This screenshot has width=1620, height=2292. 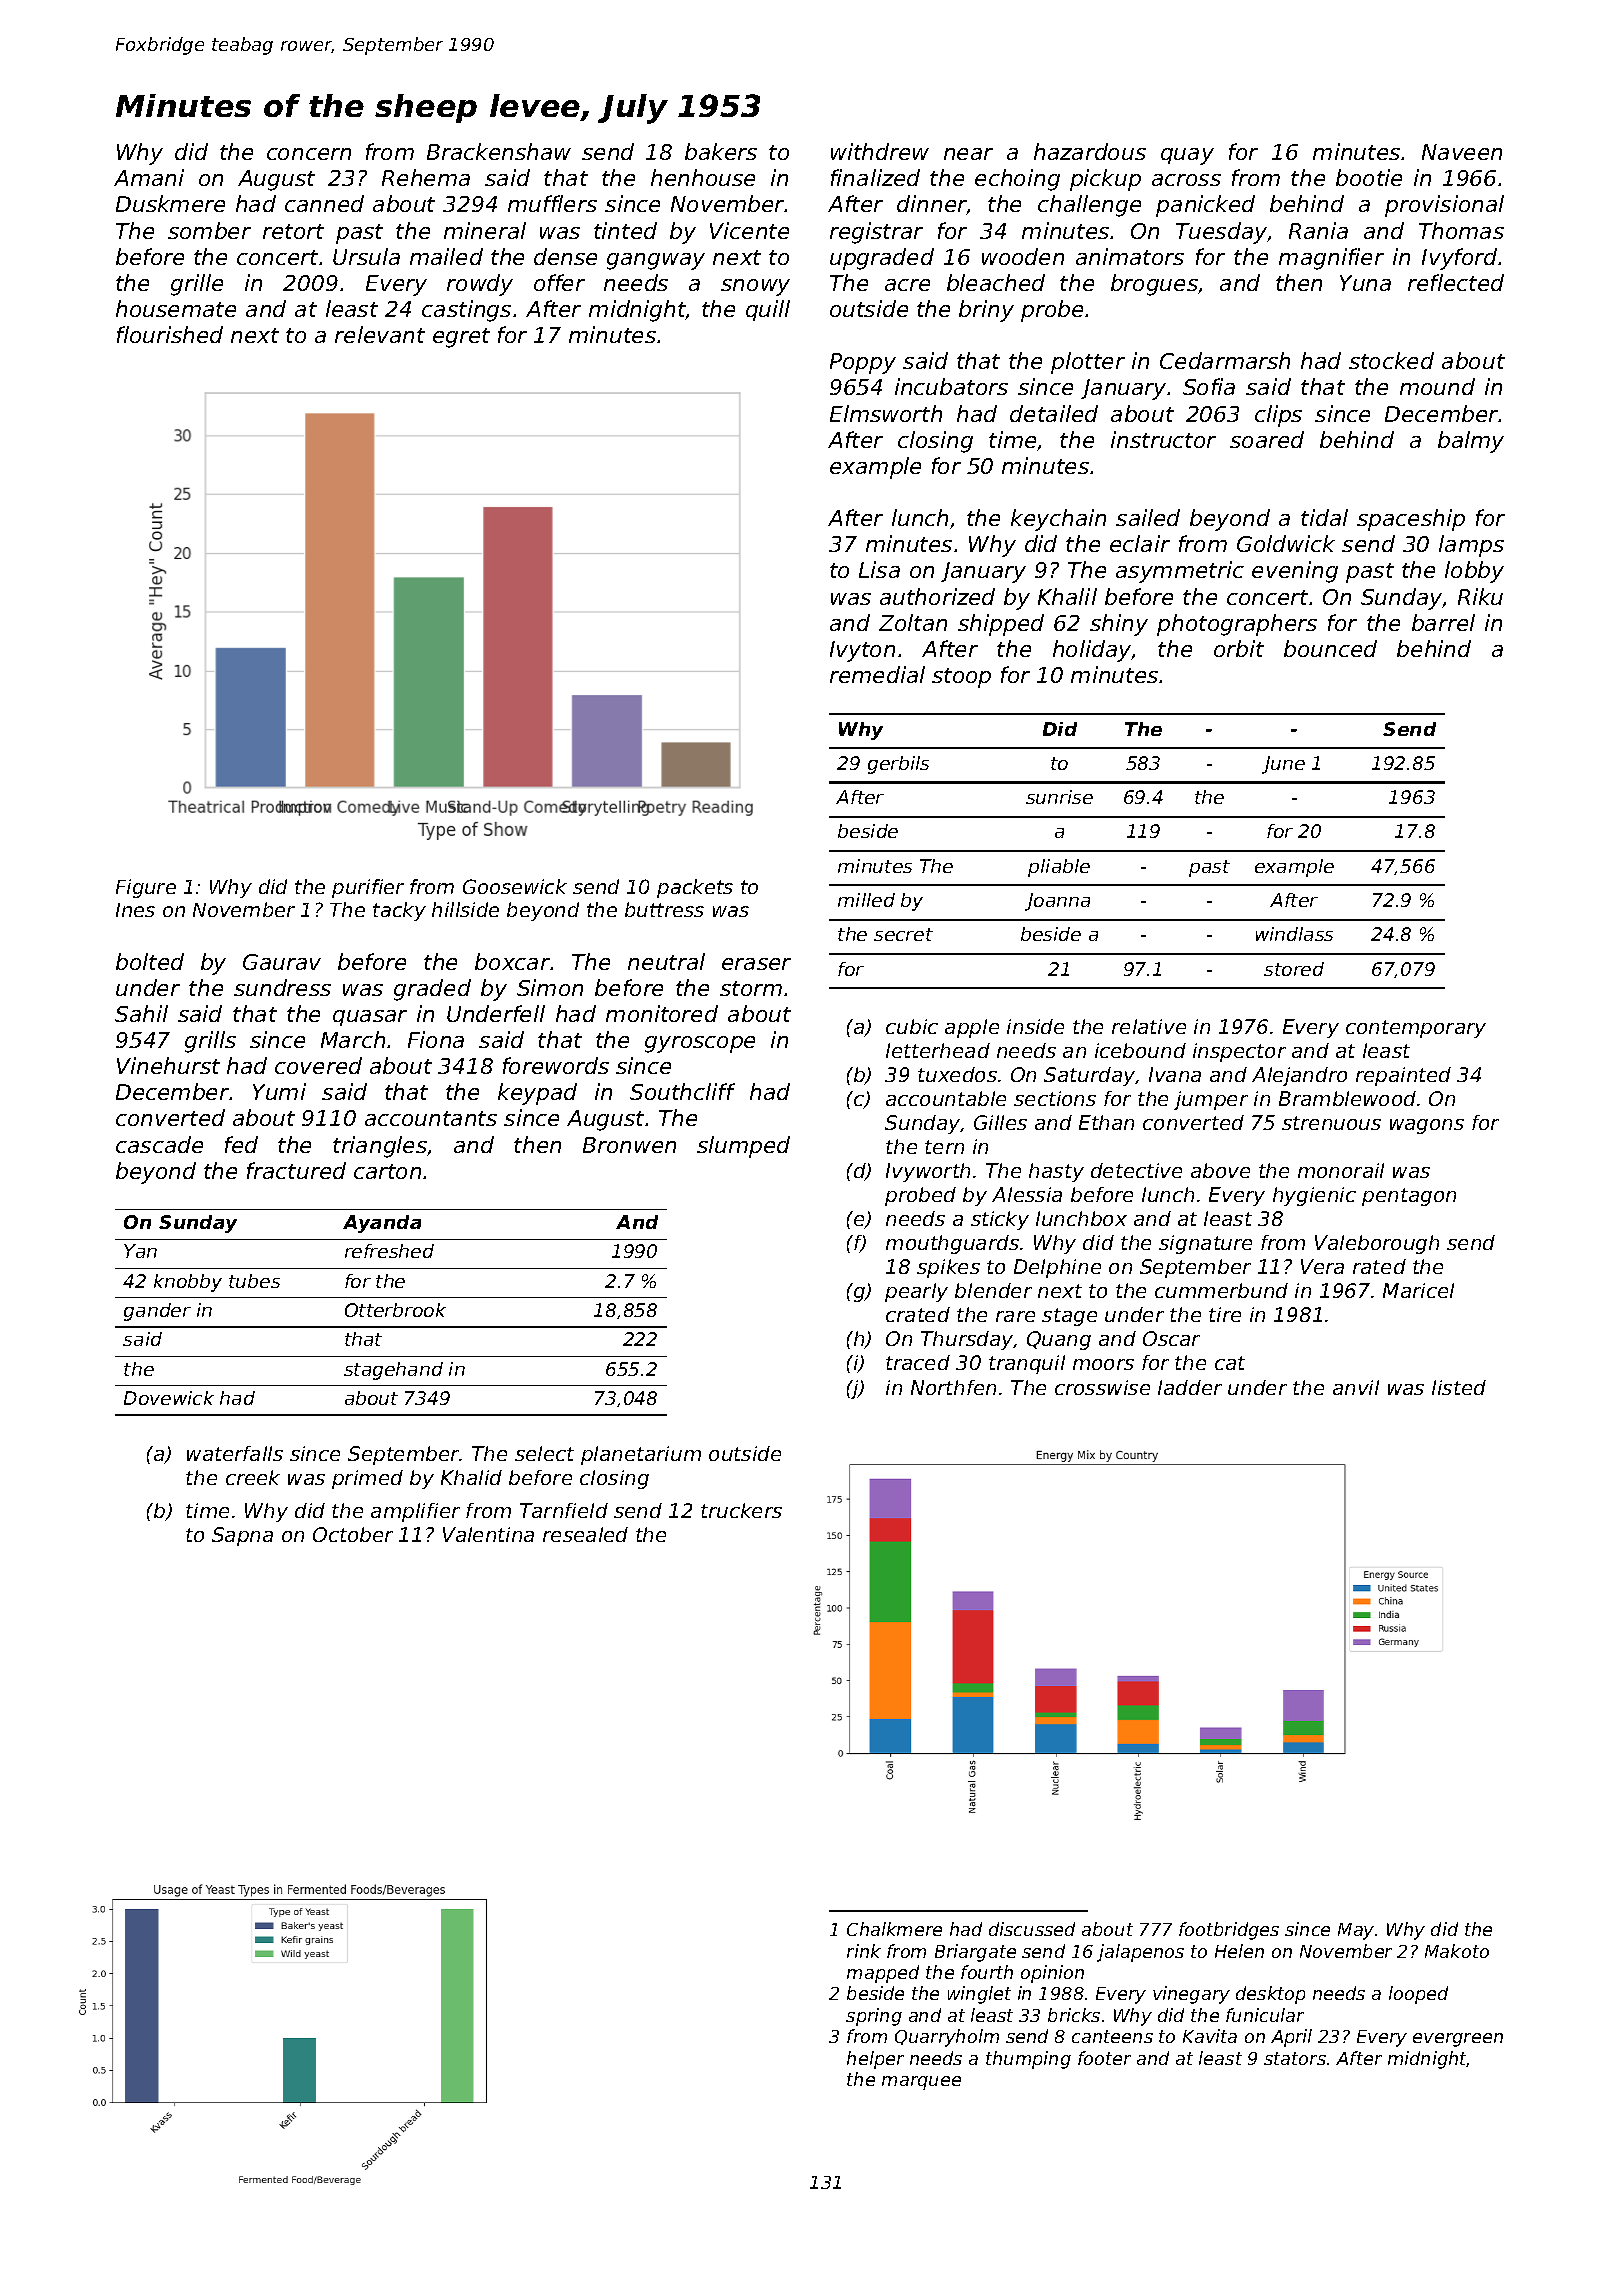 What do you see at coordinates (1294, 969) in the screenshot?
I see `stored` at bounding box center [1294, 969].
